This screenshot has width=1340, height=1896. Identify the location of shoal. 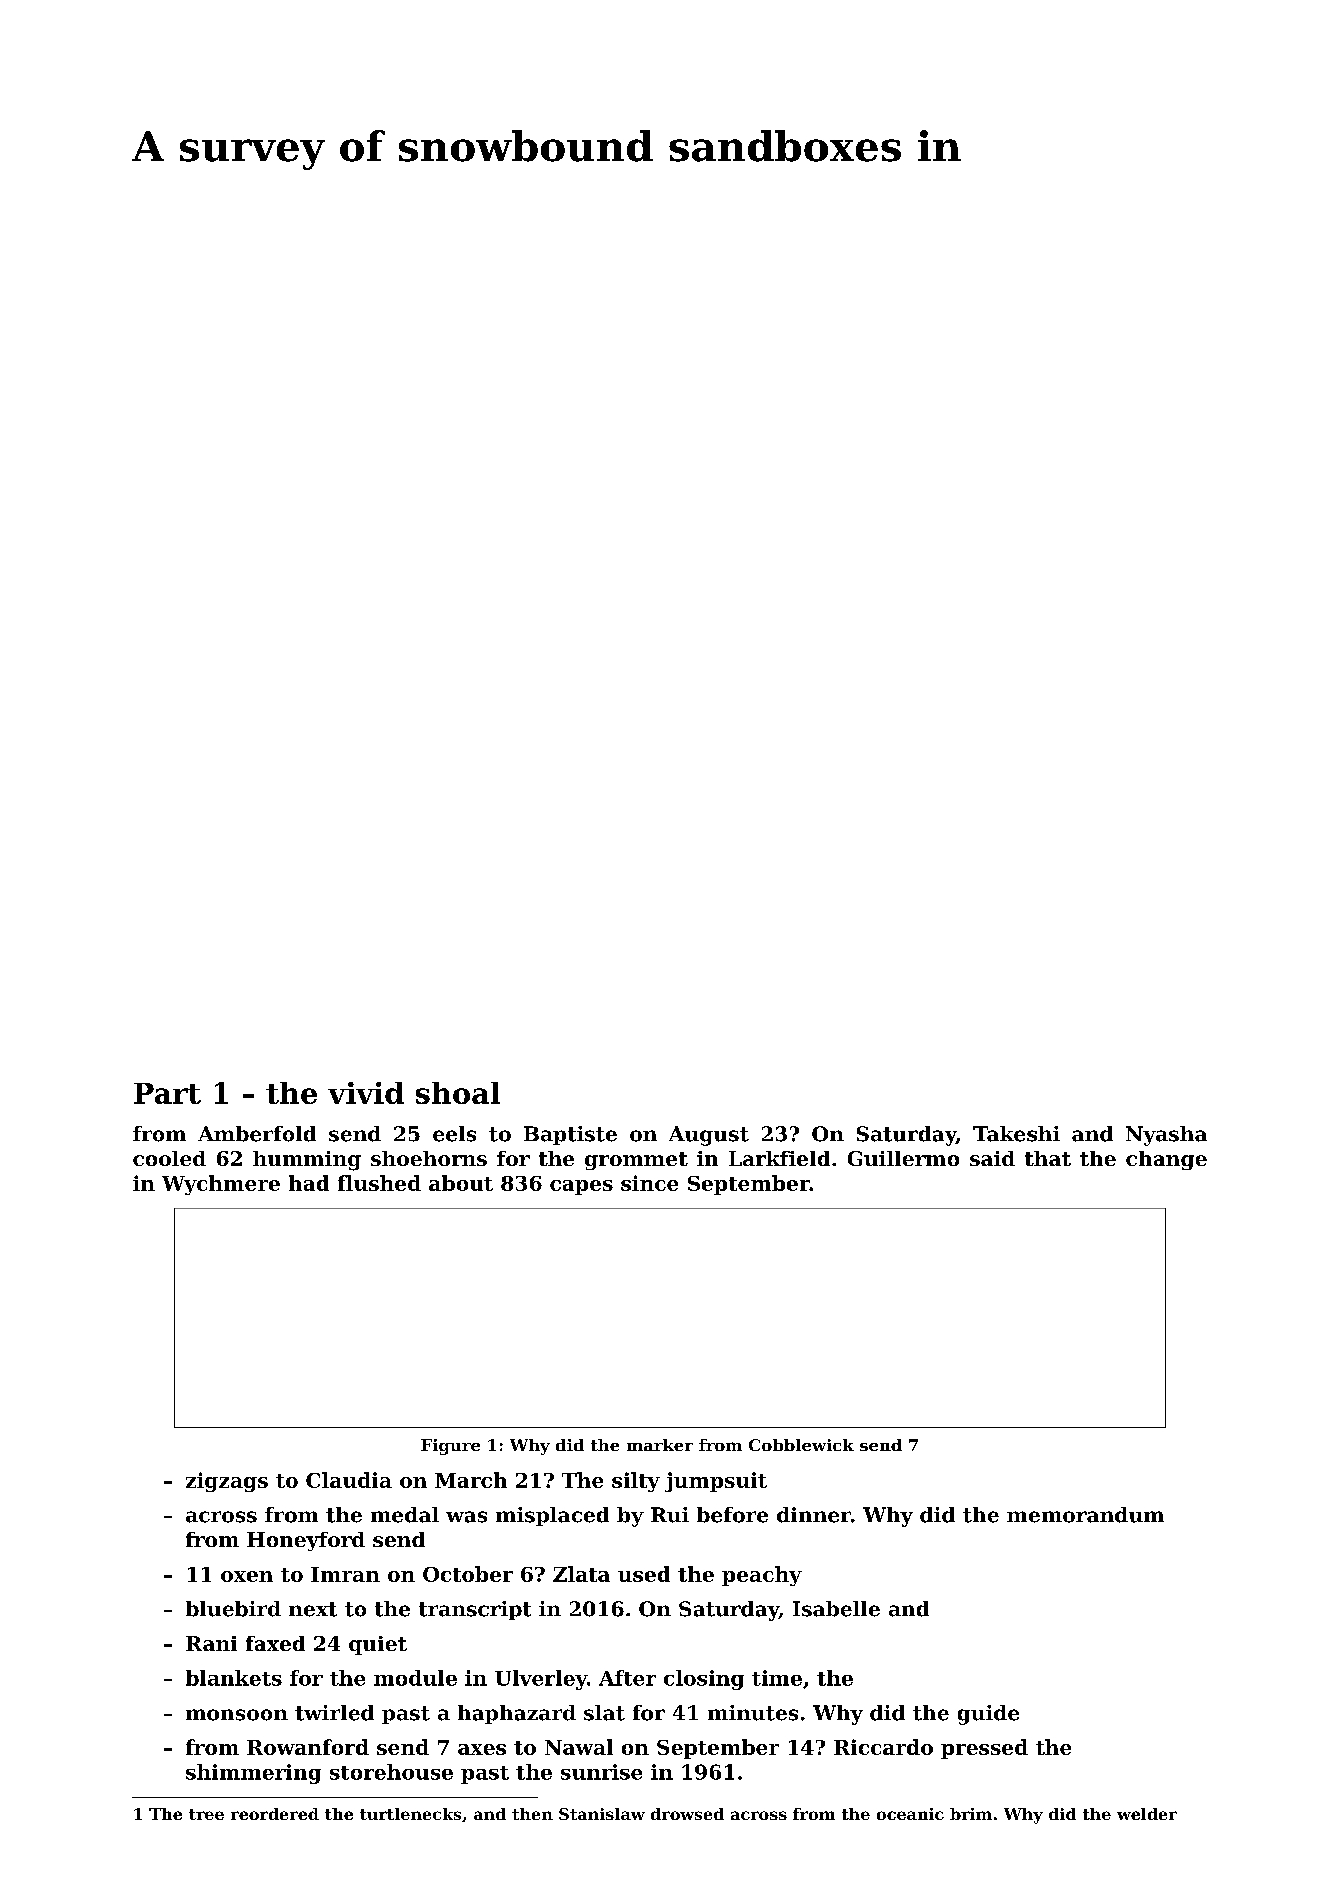
(458, 1093).
